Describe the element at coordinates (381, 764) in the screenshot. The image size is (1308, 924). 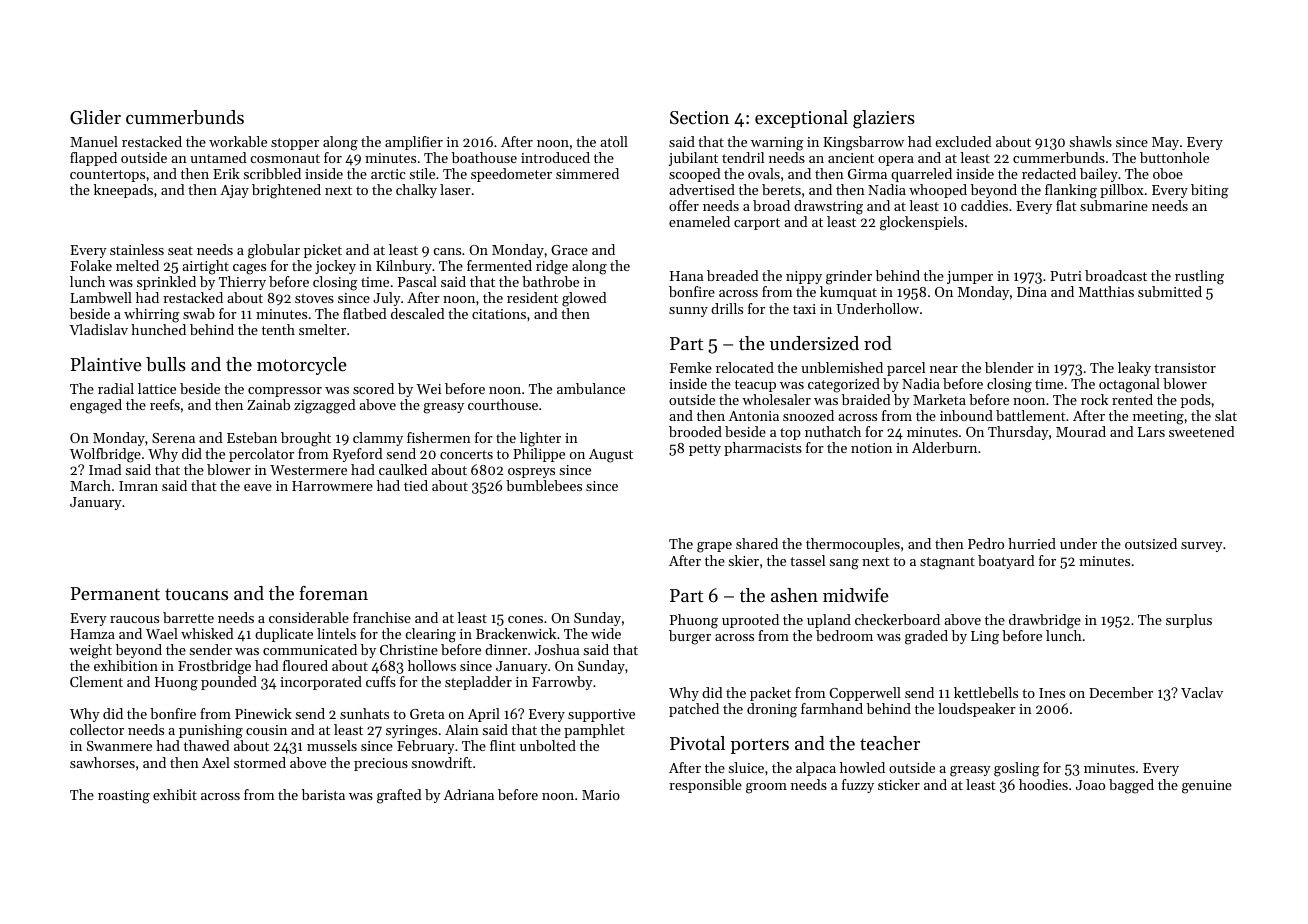
I see `precious` at that location.
